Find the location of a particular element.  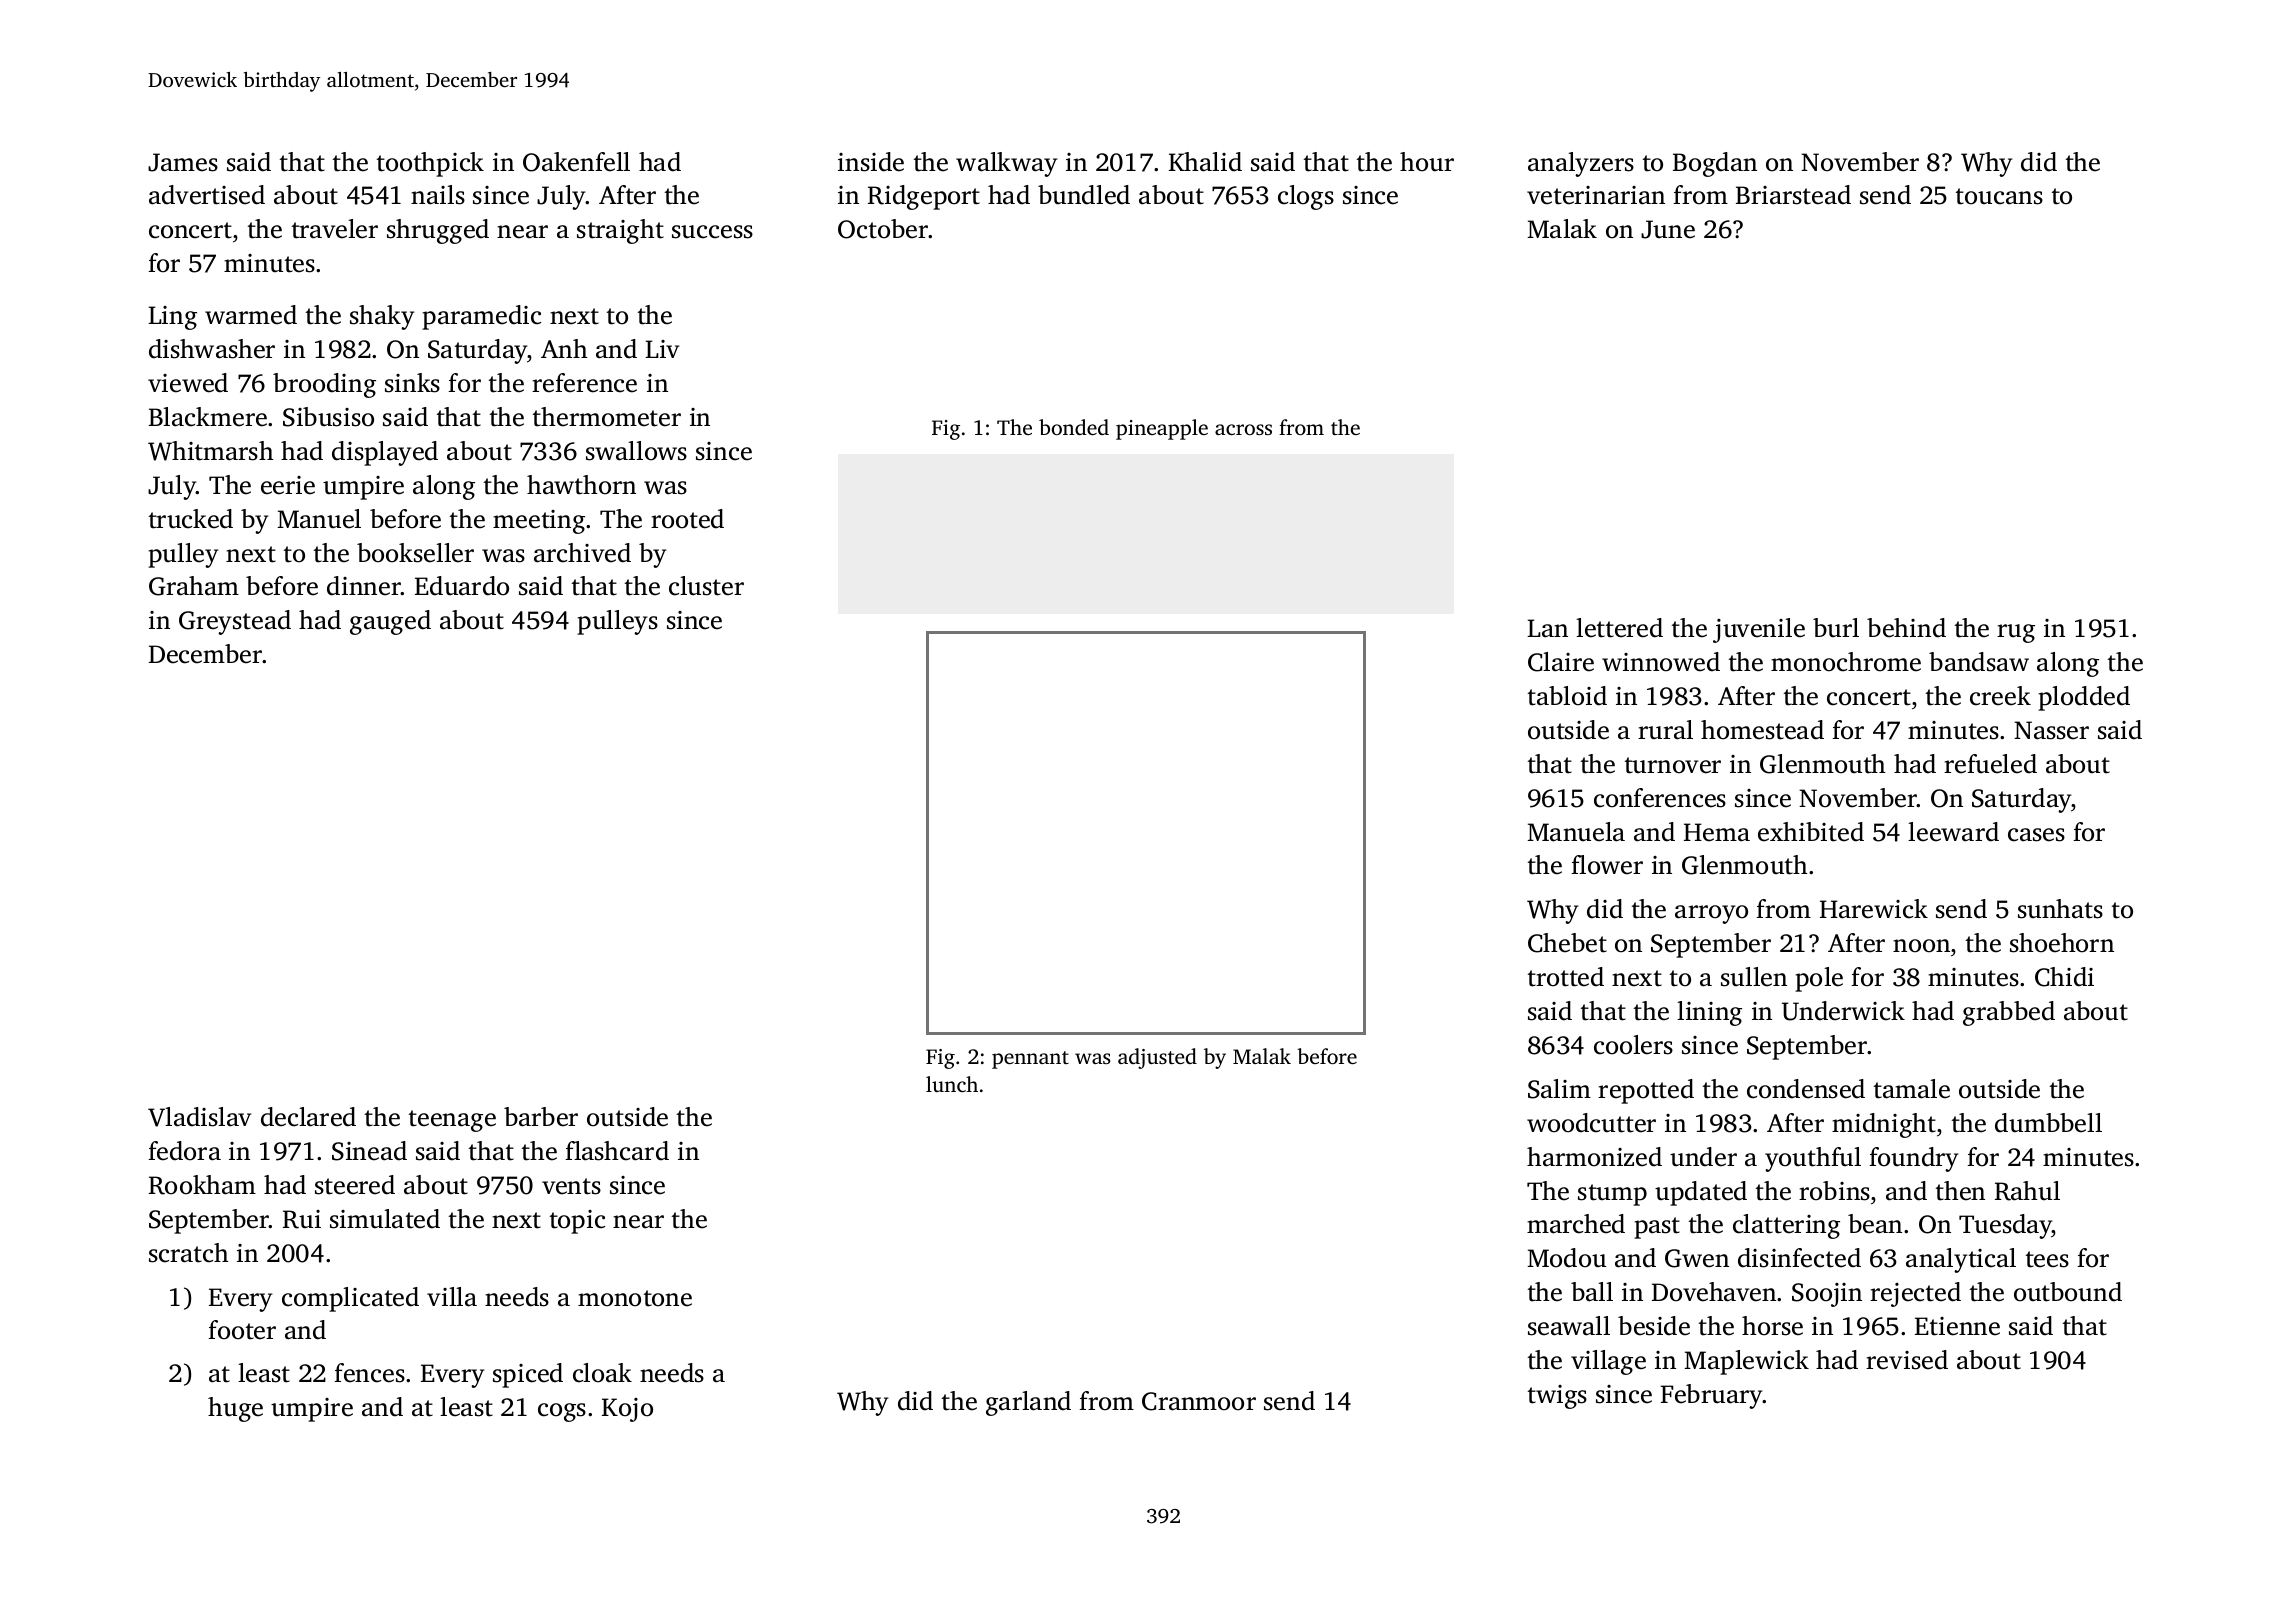

Claire is located at coordinates (1561, 662).
